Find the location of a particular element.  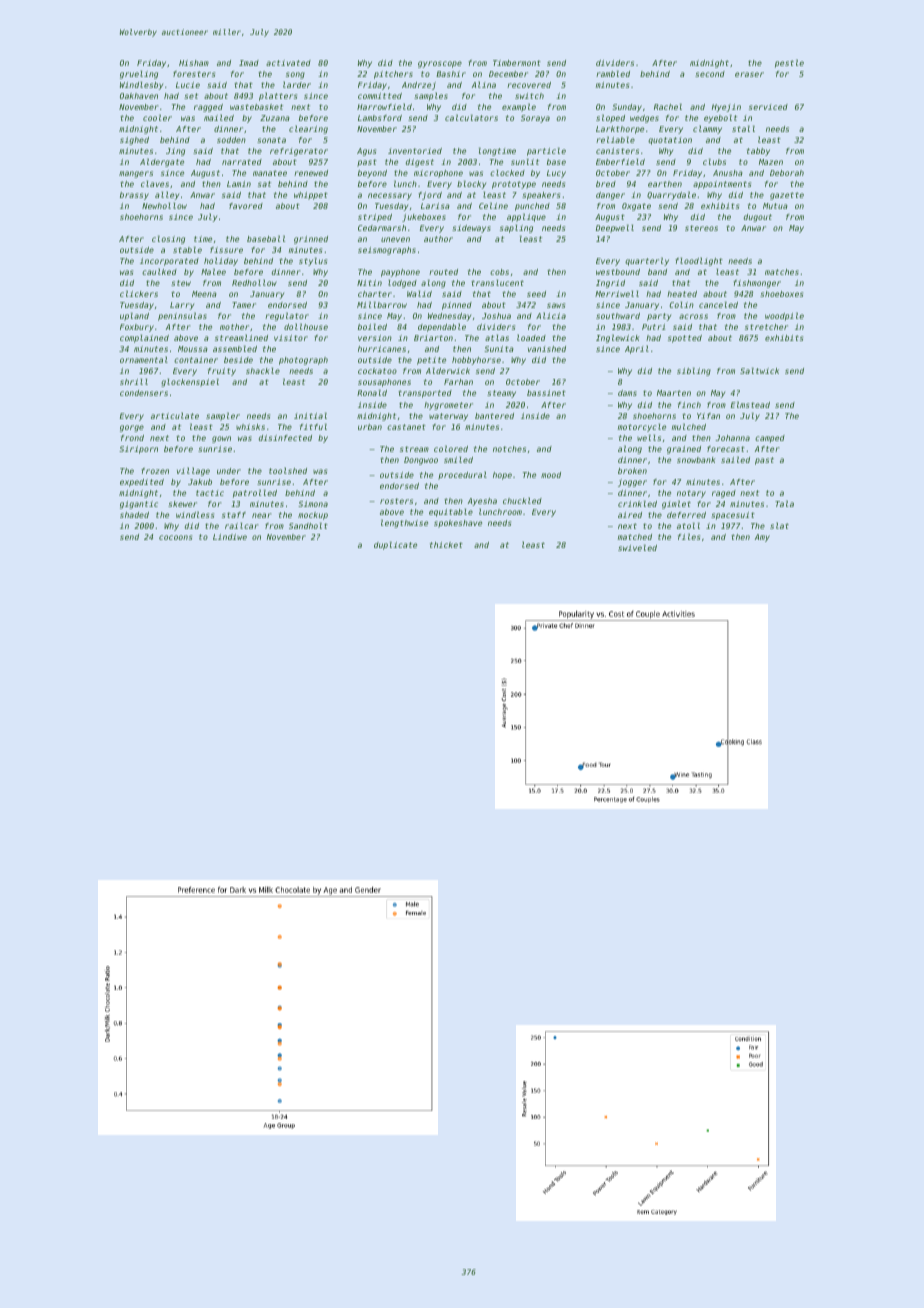

seed is located at coordinates (536, 294).
